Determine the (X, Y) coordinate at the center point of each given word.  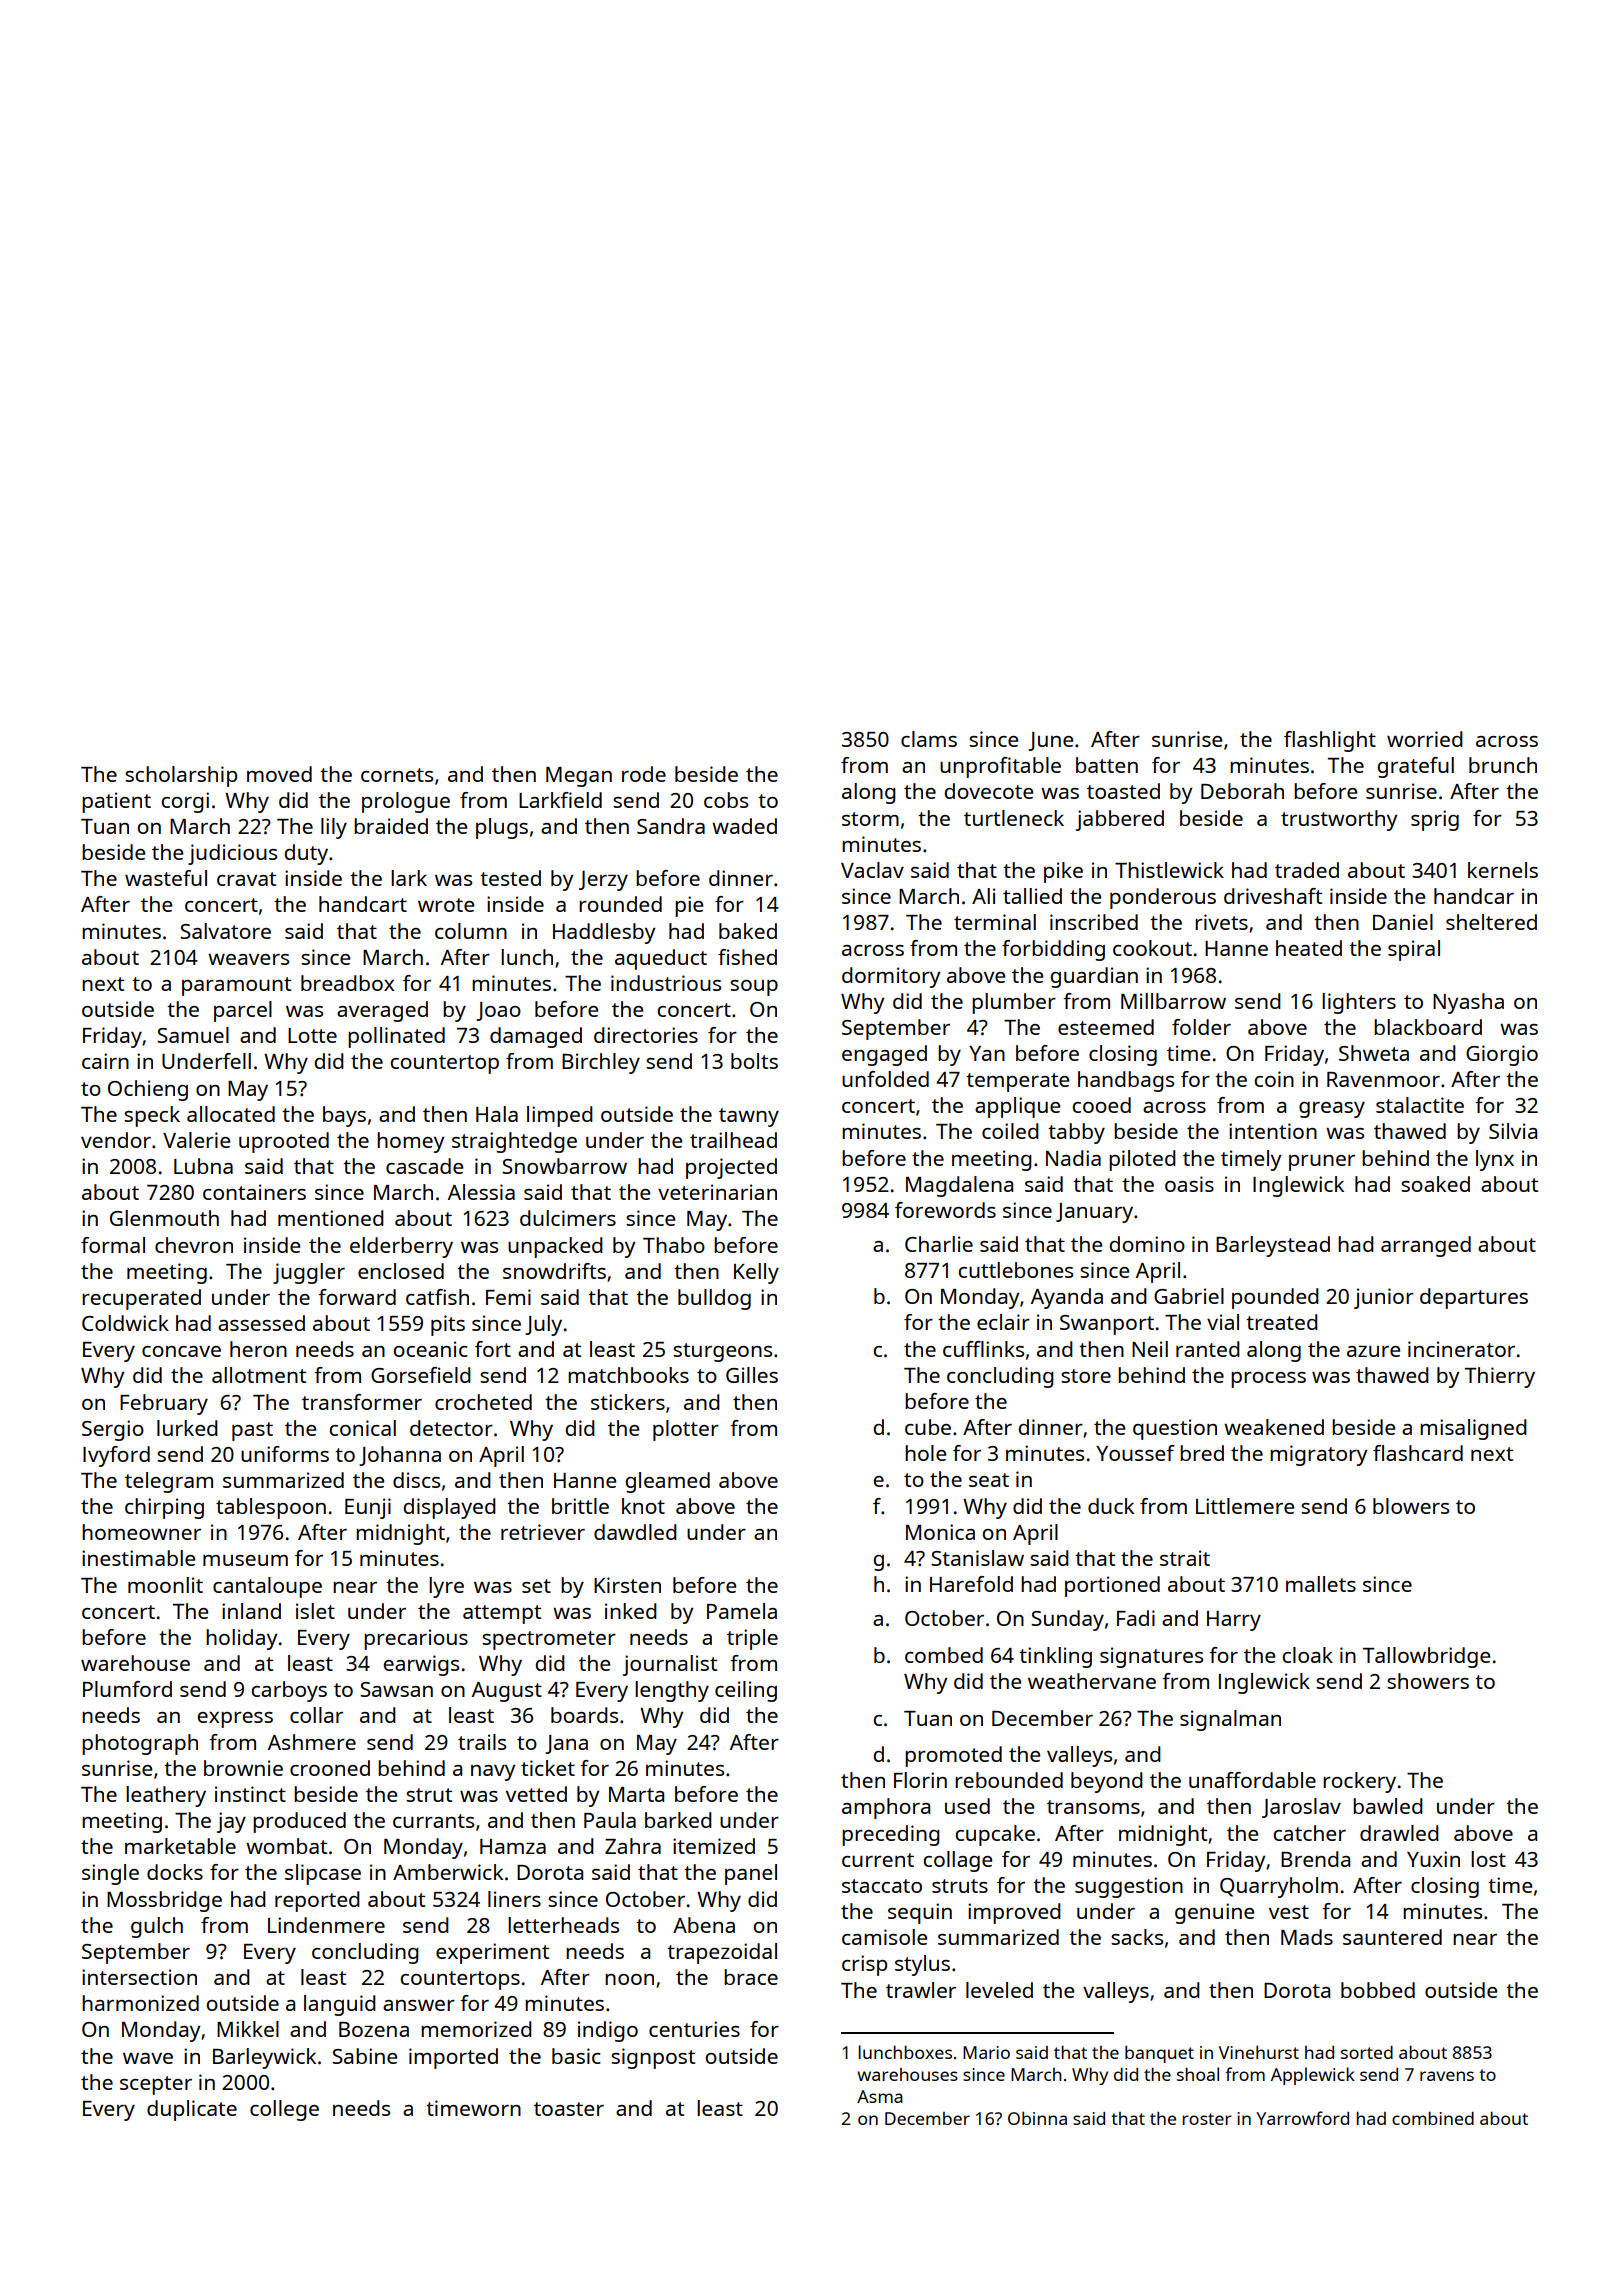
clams (929, 739)
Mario (986, 2052)
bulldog (714, 1299)
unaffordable (1252, 1780)
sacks (1137, 1937)
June (1050, 741)
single (110, 1874)
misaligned (1473, 1429)
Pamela (742, 1611)
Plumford (127, 1689)
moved (279, 774)
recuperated (141, 1299)
